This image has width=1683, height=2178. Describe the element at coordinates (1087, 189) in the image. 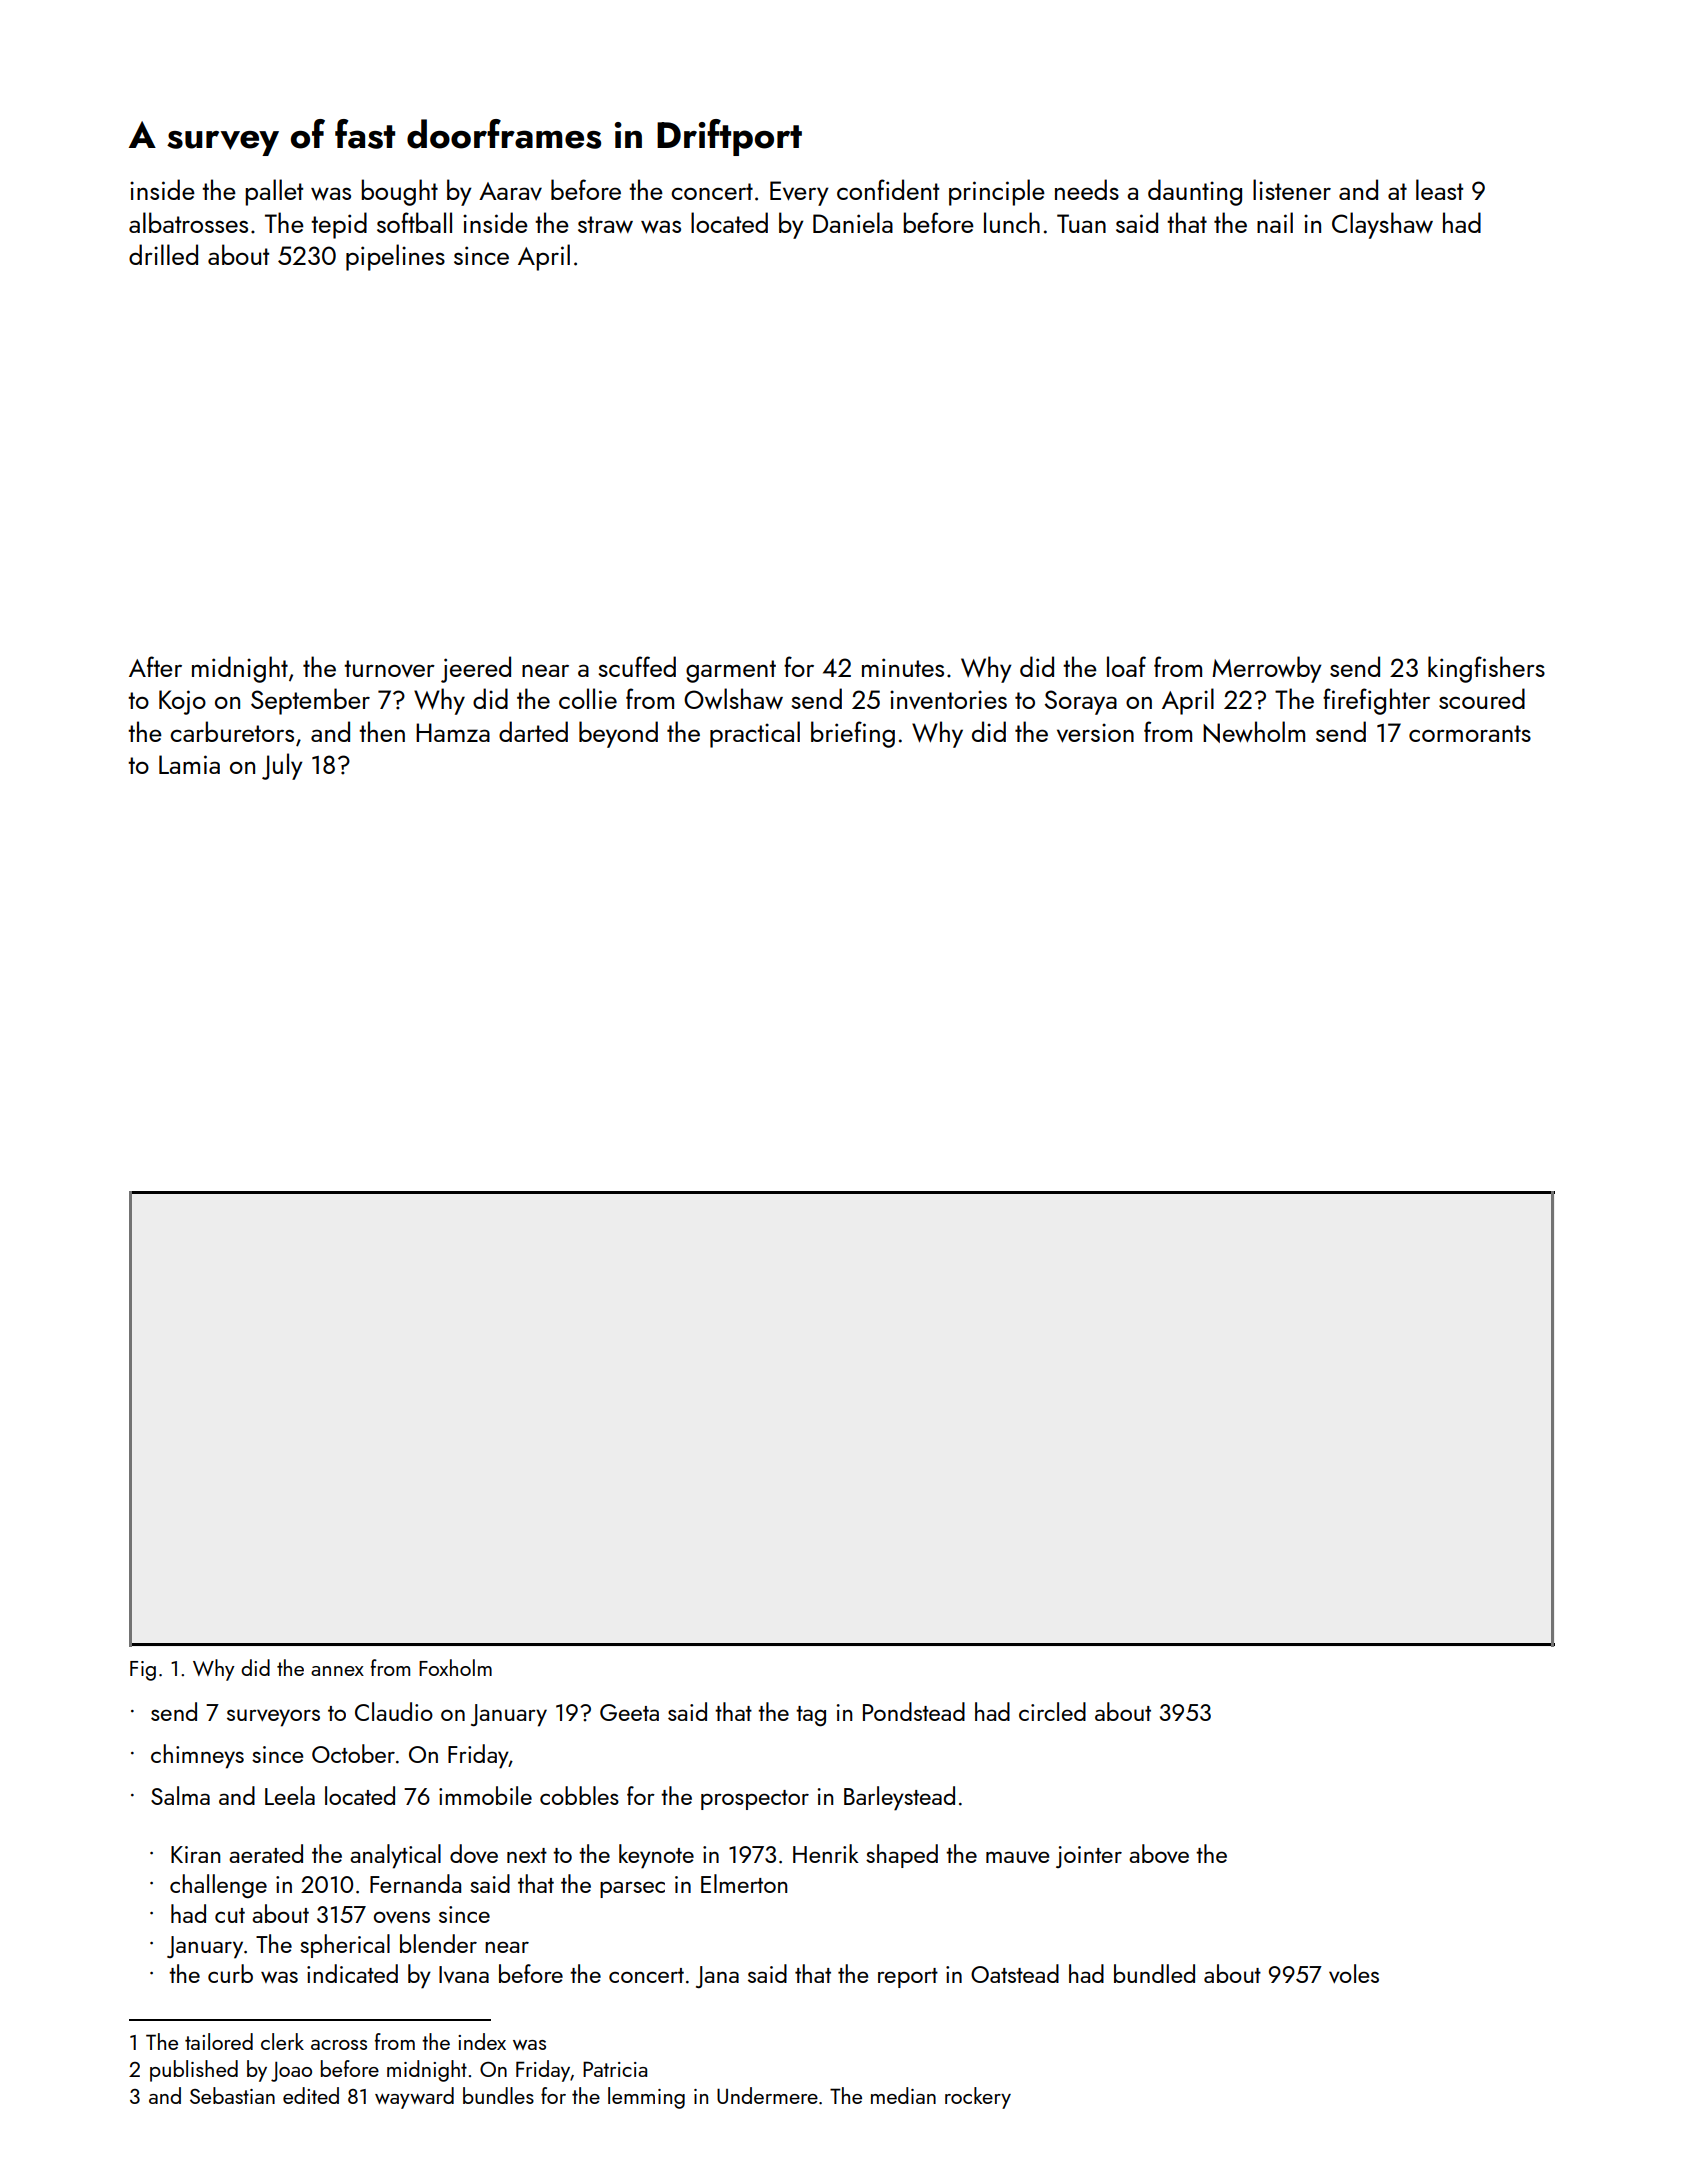

I see `needs` at that location.
